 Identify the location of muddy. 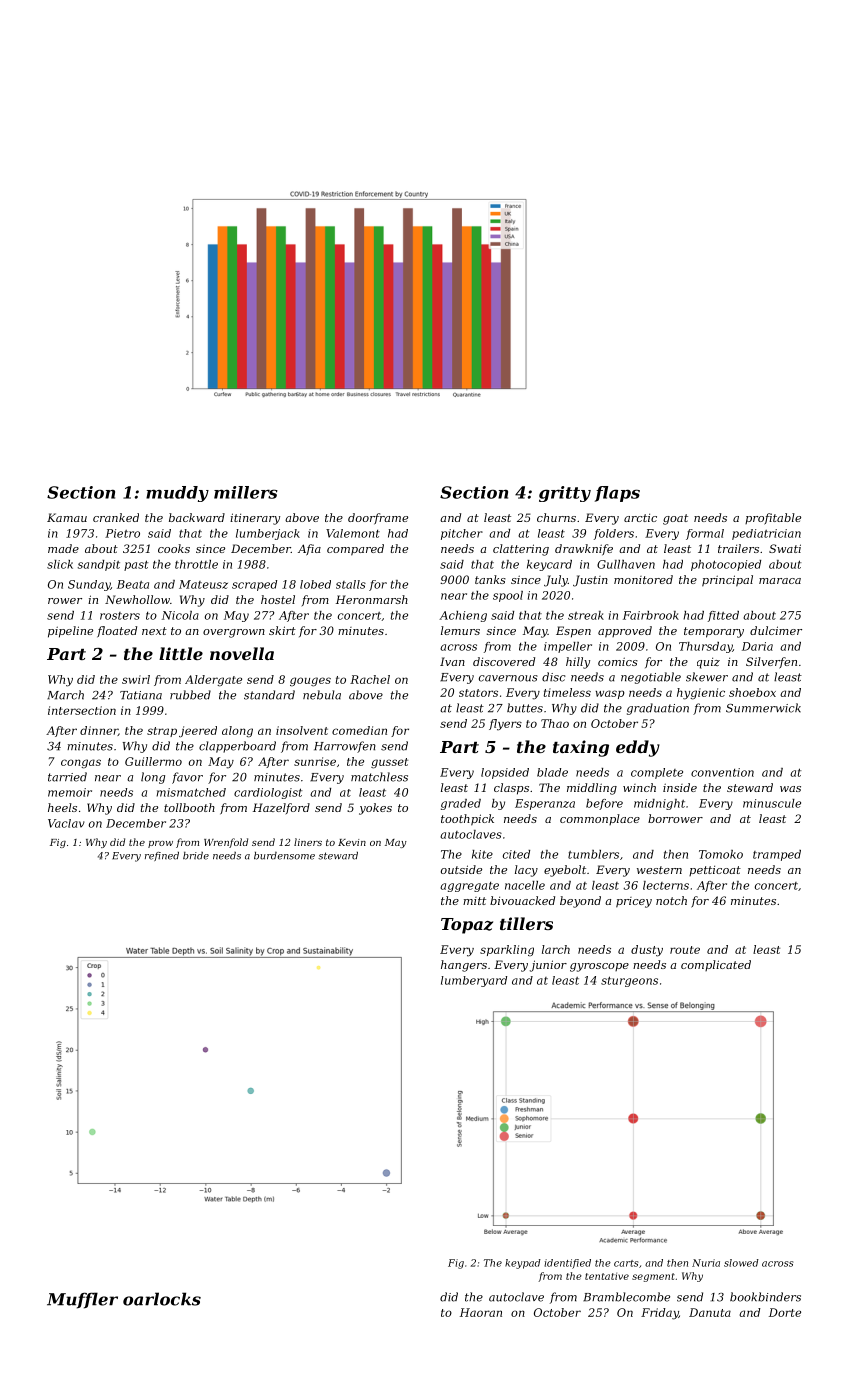
(177, 494).
